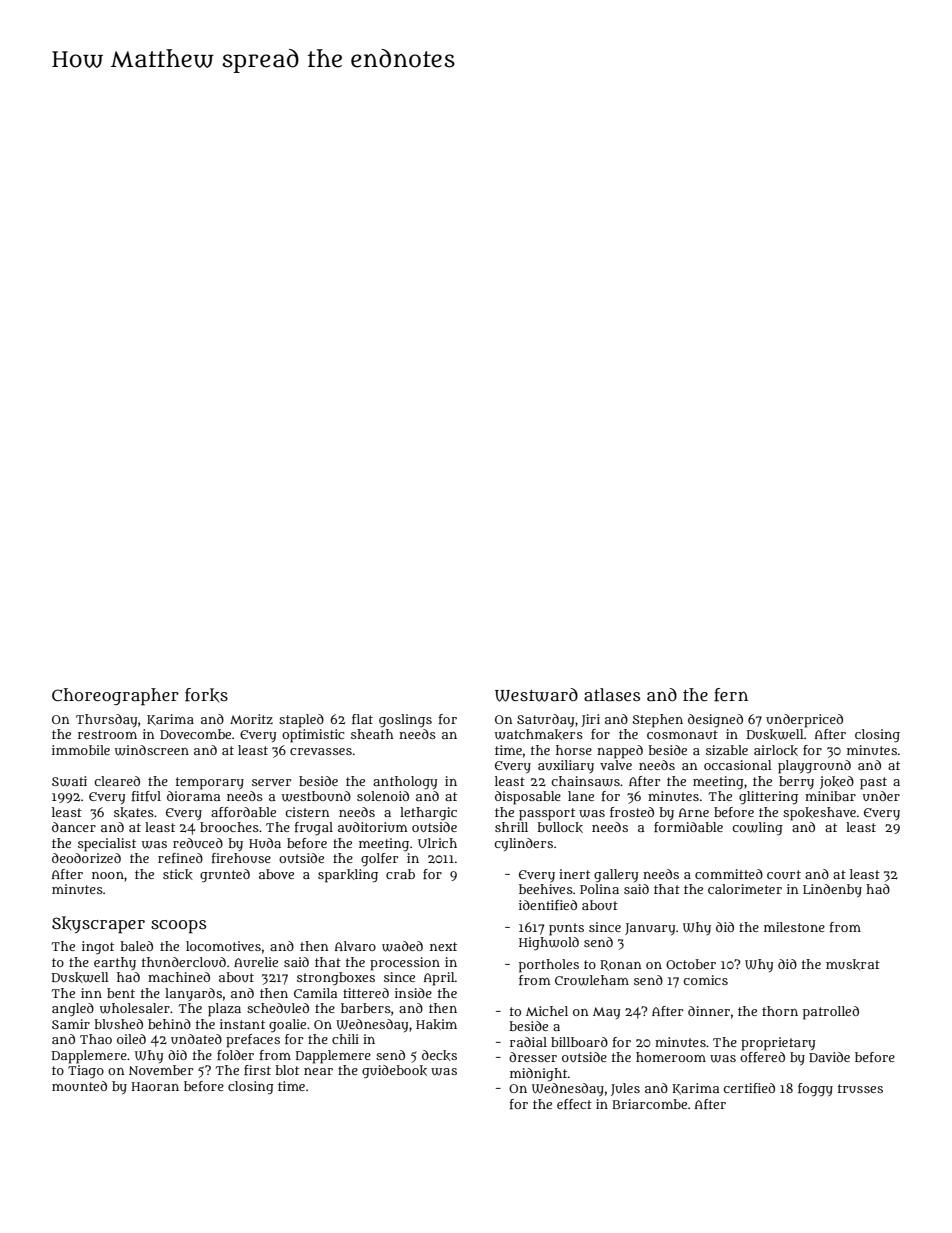 The width and height of the image is (952, 1233). I want to click on punts, so click(566, 929).
